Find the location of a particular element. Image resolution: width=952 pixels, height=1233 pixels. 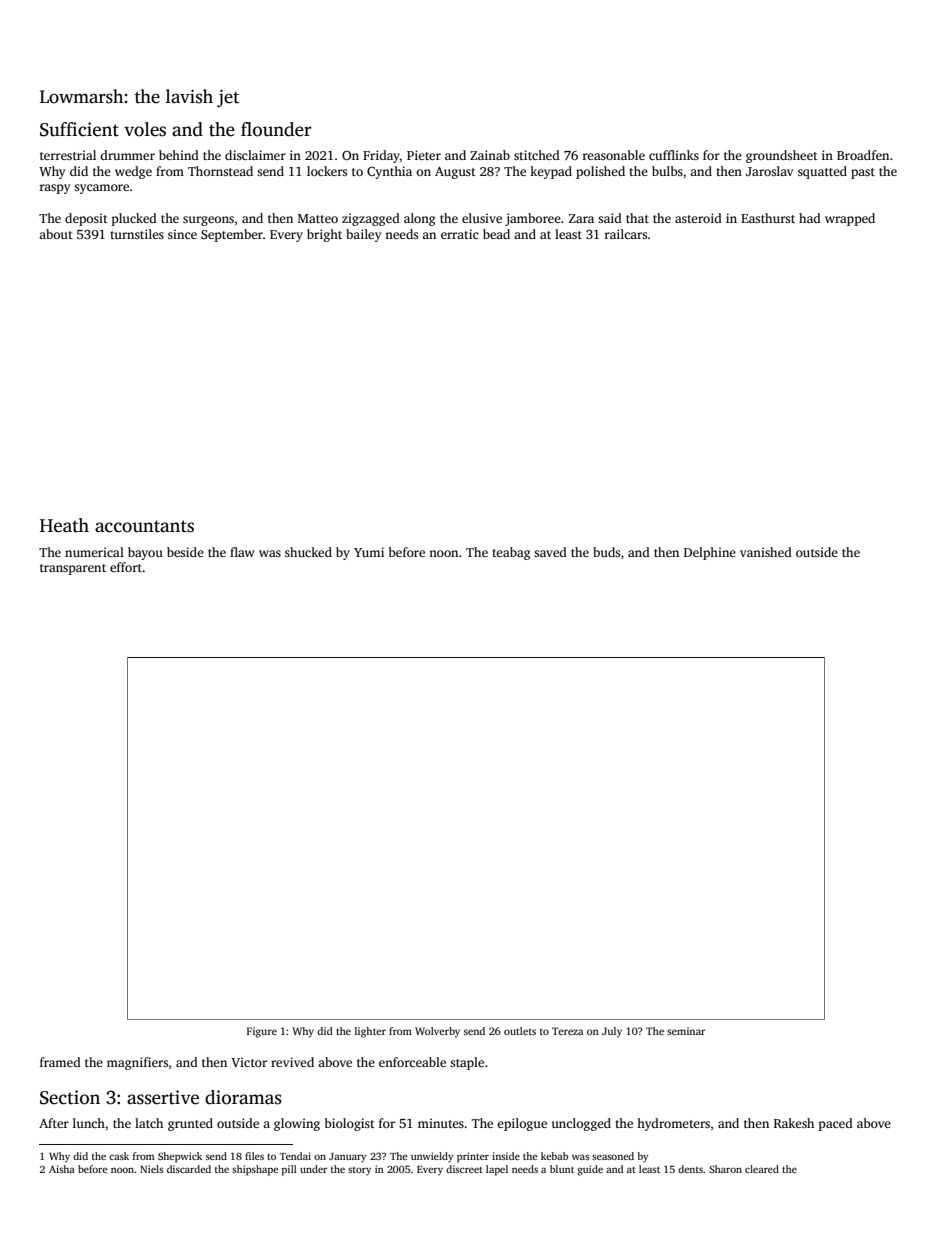

teabag is located at coordinates (511, 553).
